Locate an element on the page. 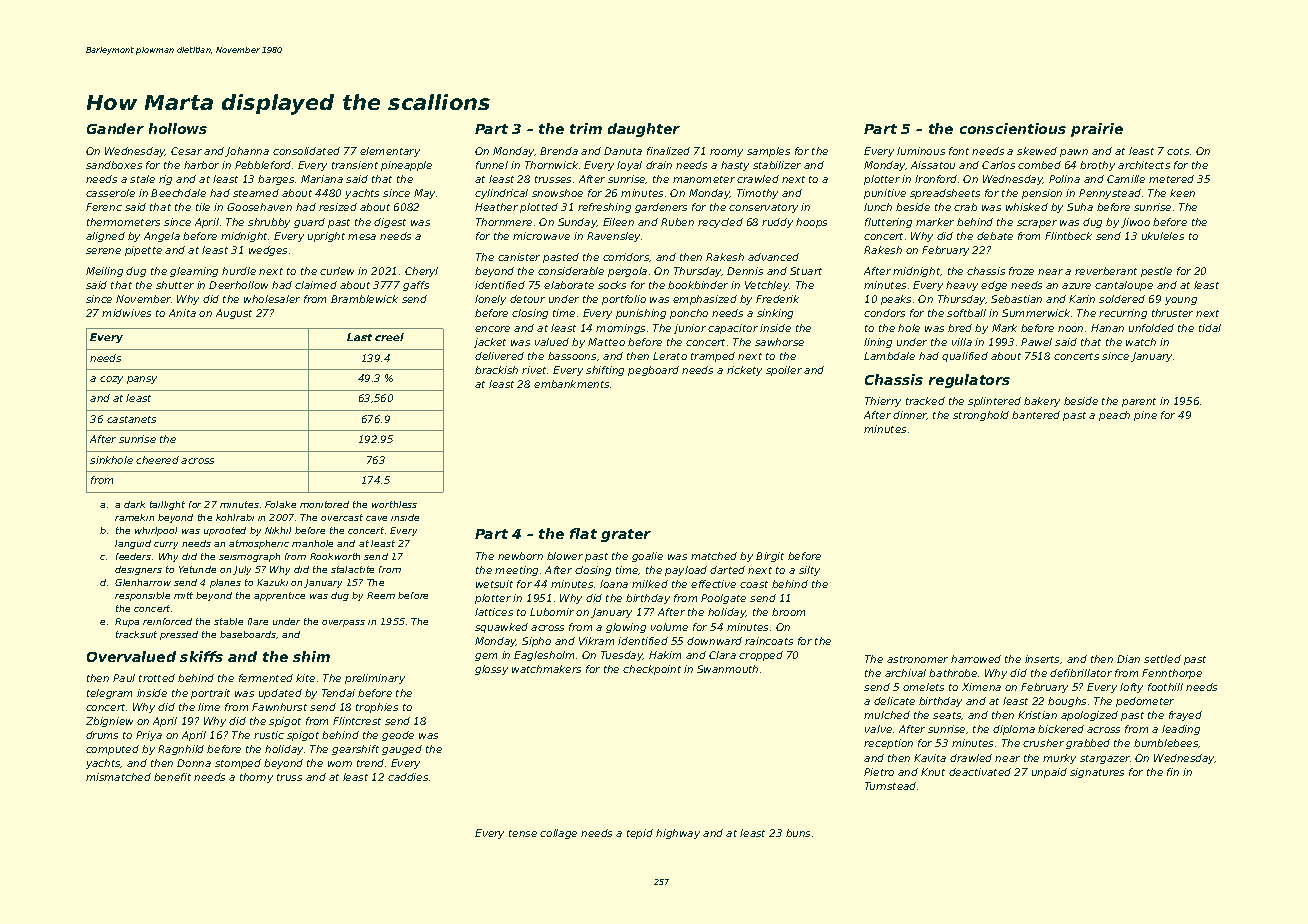 This page has height=924, width=1308. casserole is located at coordinates (110, 193).
